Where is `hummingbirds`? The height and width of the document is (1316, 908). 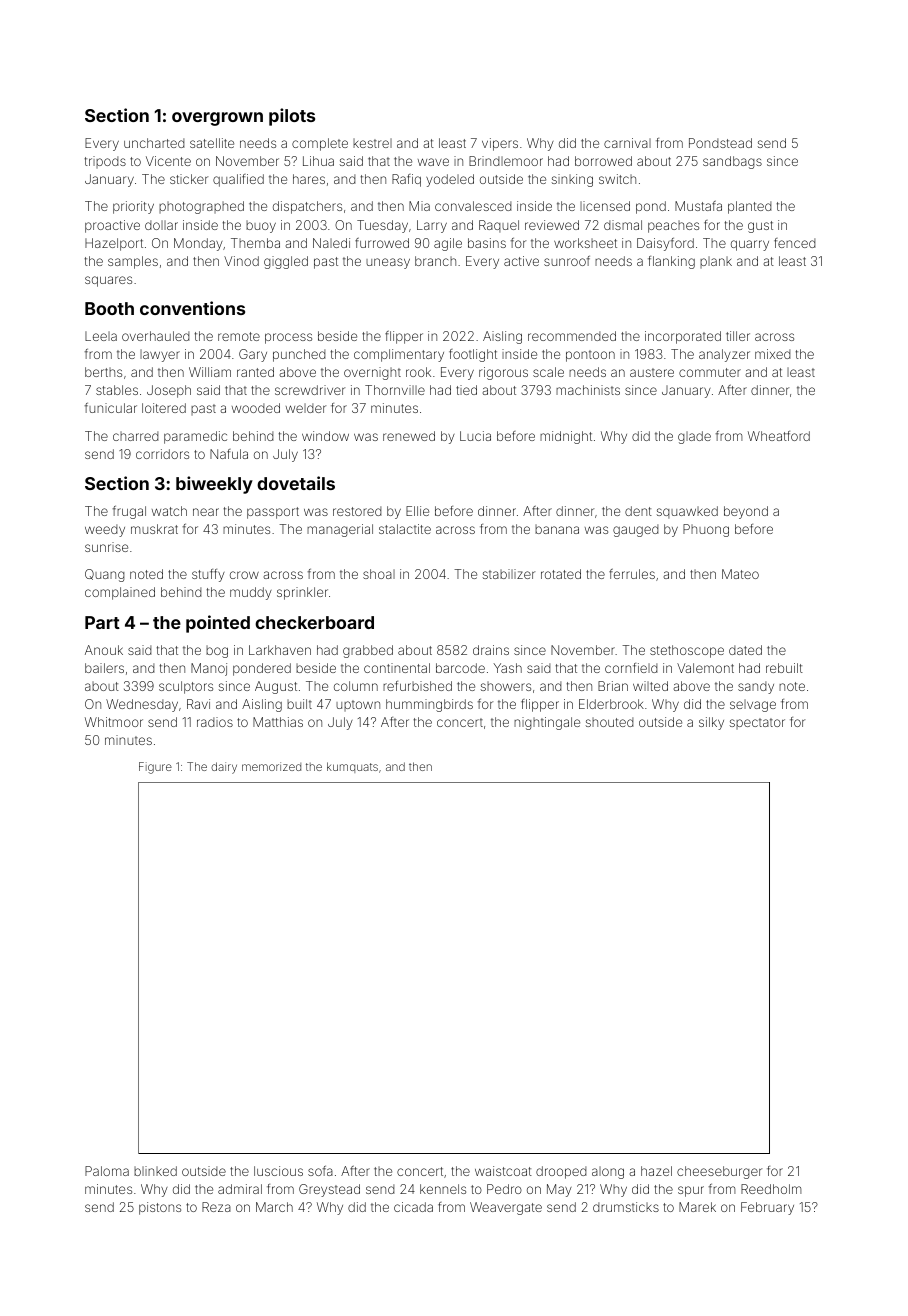
hummingbirds is located at coordinates (429, 705).
